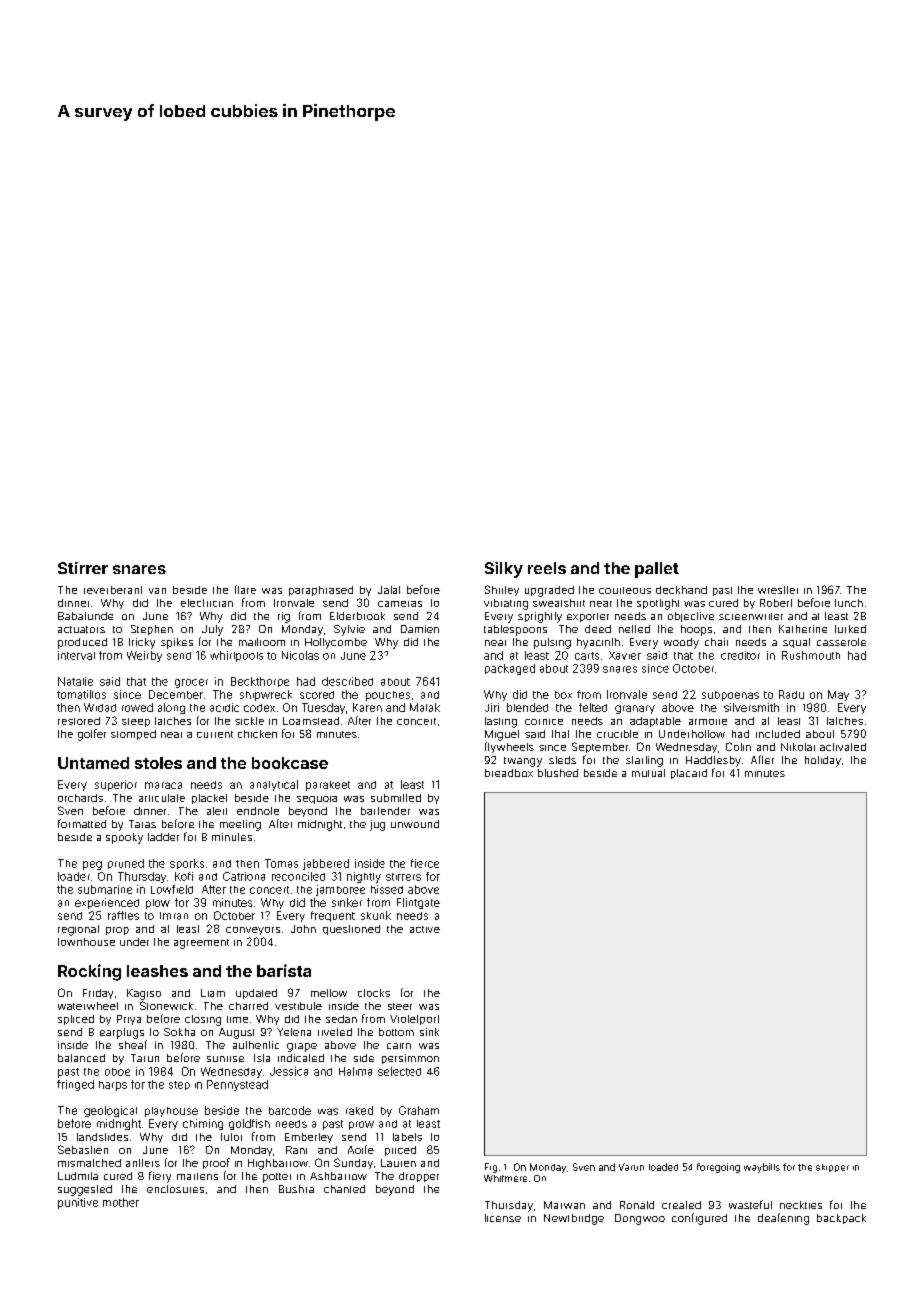  I want to click on martens, so click(197, 1176).
